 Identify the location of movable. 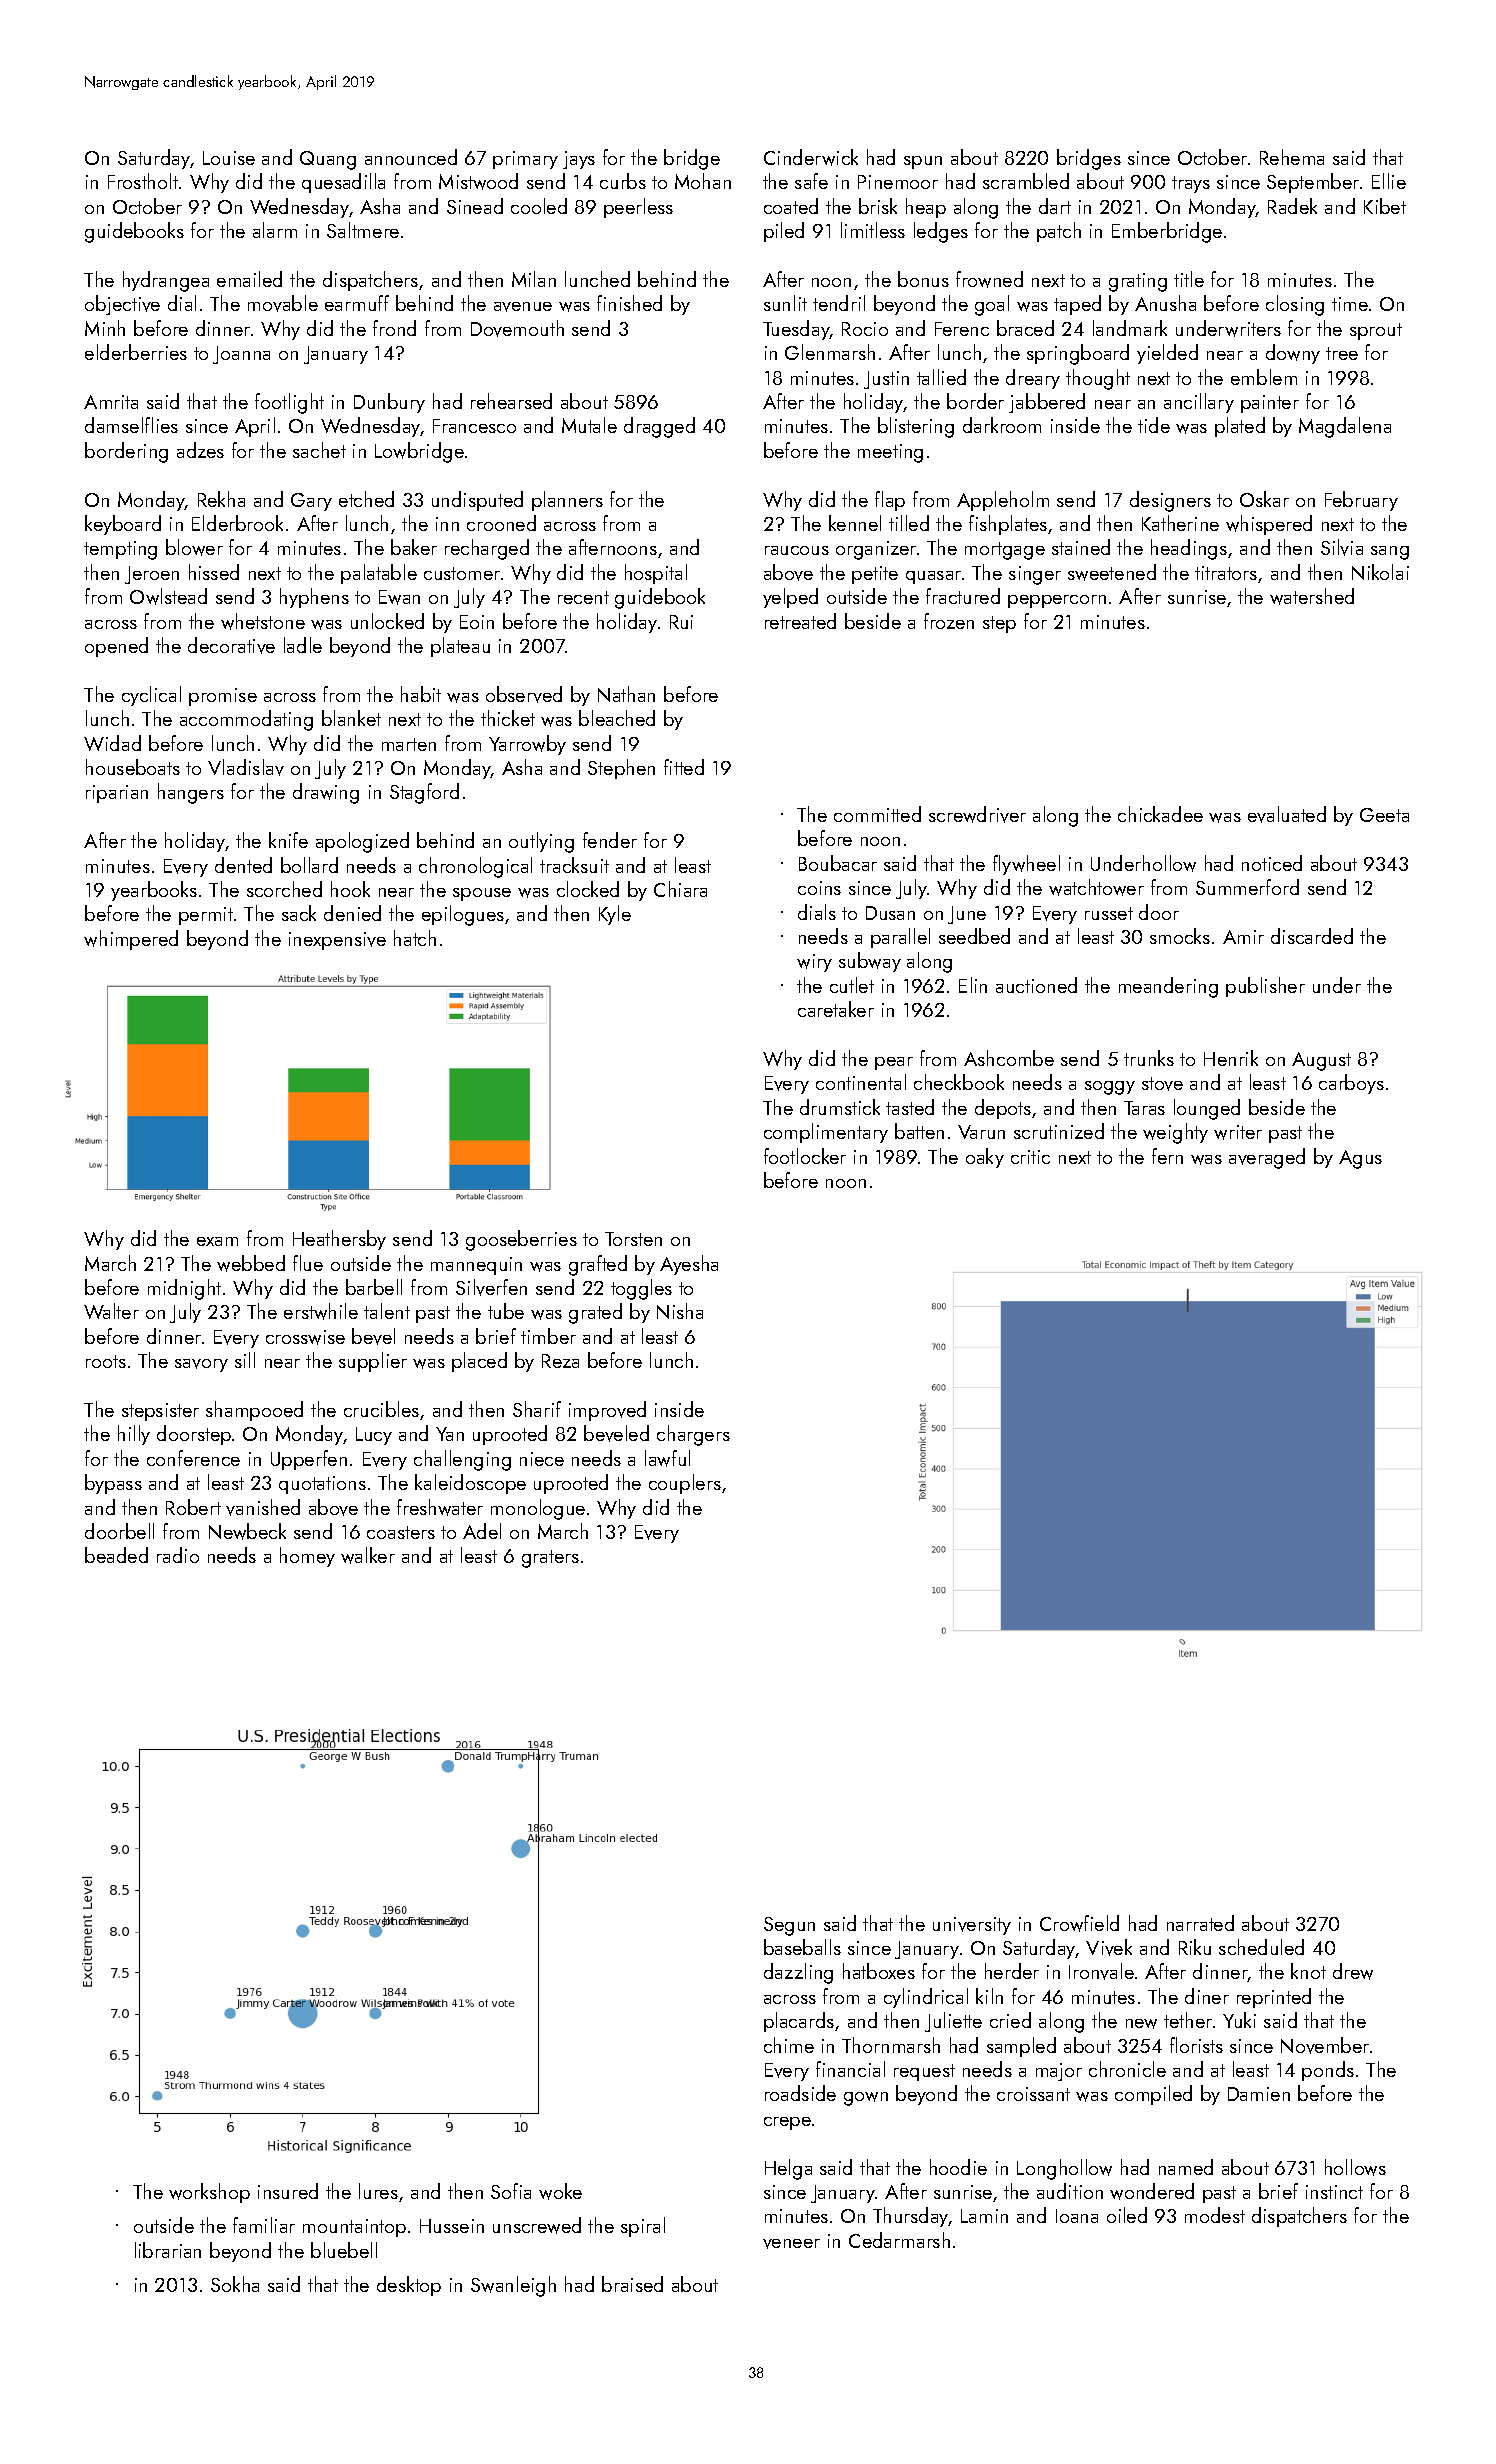
(283, 303).
